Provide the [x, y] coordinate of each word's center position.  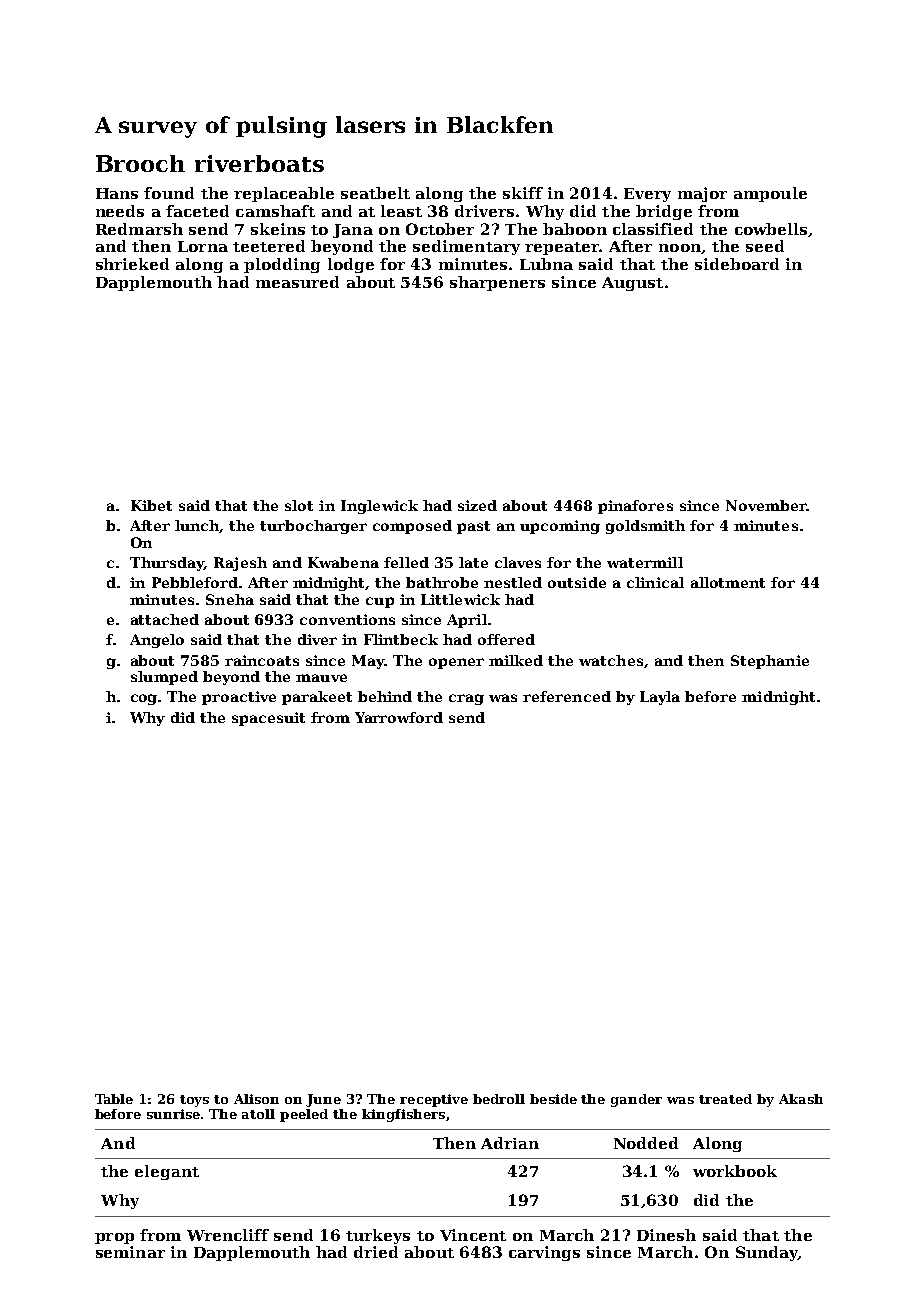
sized [477, 505]
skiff [523, 193]
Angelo [157, 641]
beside [553, 1099]
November [766, 505]
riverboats [259, 163]
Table [114, 1099]
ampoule [770, 194]
